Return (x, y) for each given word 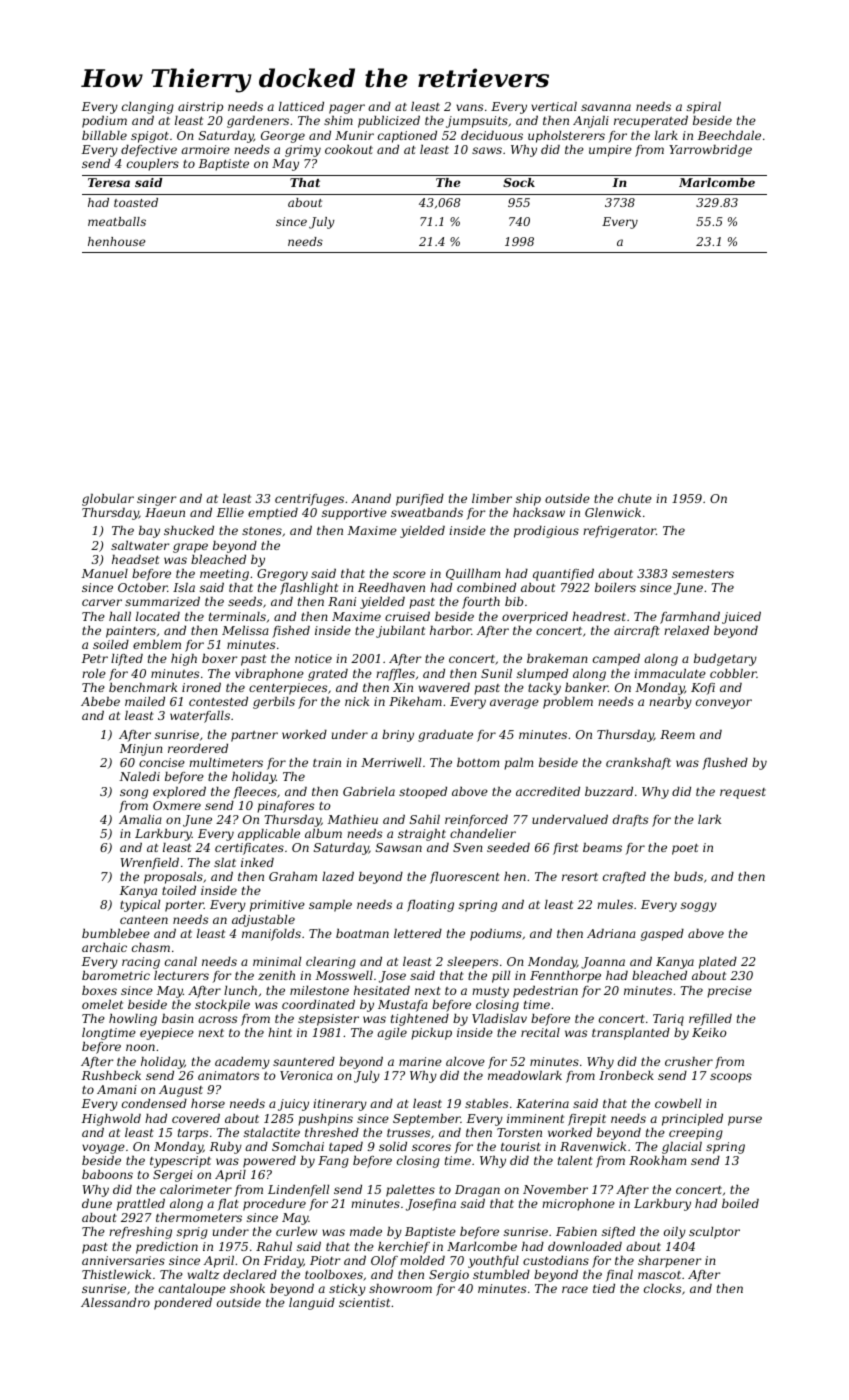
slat (225, 862)
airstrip (200, 108)
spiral (704, 108)
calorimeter (196, 1189)
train (327, 762)
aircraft (637, 632)
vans (469, 107)
